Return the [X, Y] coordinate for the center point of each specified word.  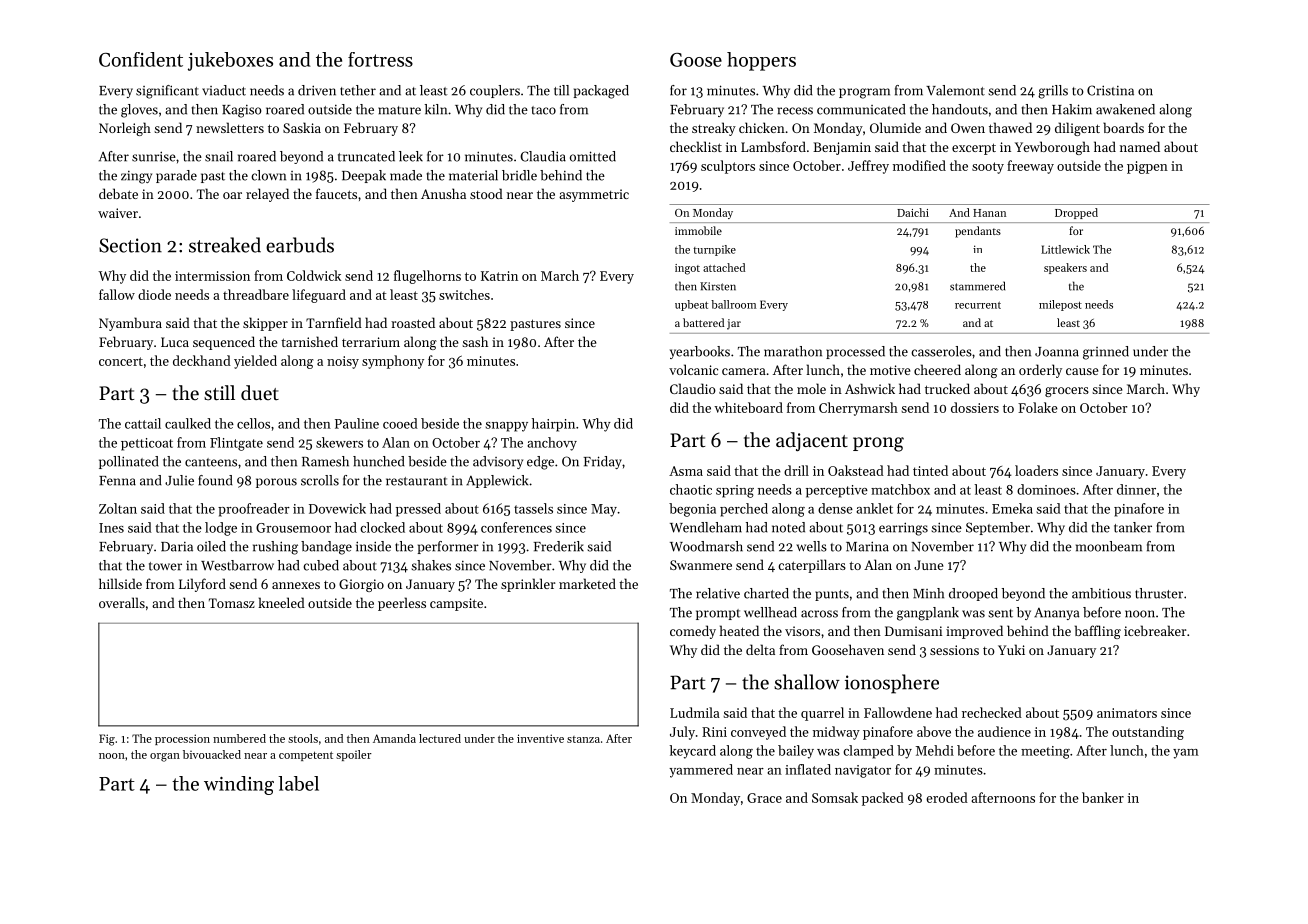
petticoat [147, 444]
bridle [519, 175]
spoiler [354, 755]
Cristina [1110, 90]
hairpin [553, 425]
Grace [764, 798]
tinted [930, 470]
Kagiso [242, 111]
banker [1103, 797]
